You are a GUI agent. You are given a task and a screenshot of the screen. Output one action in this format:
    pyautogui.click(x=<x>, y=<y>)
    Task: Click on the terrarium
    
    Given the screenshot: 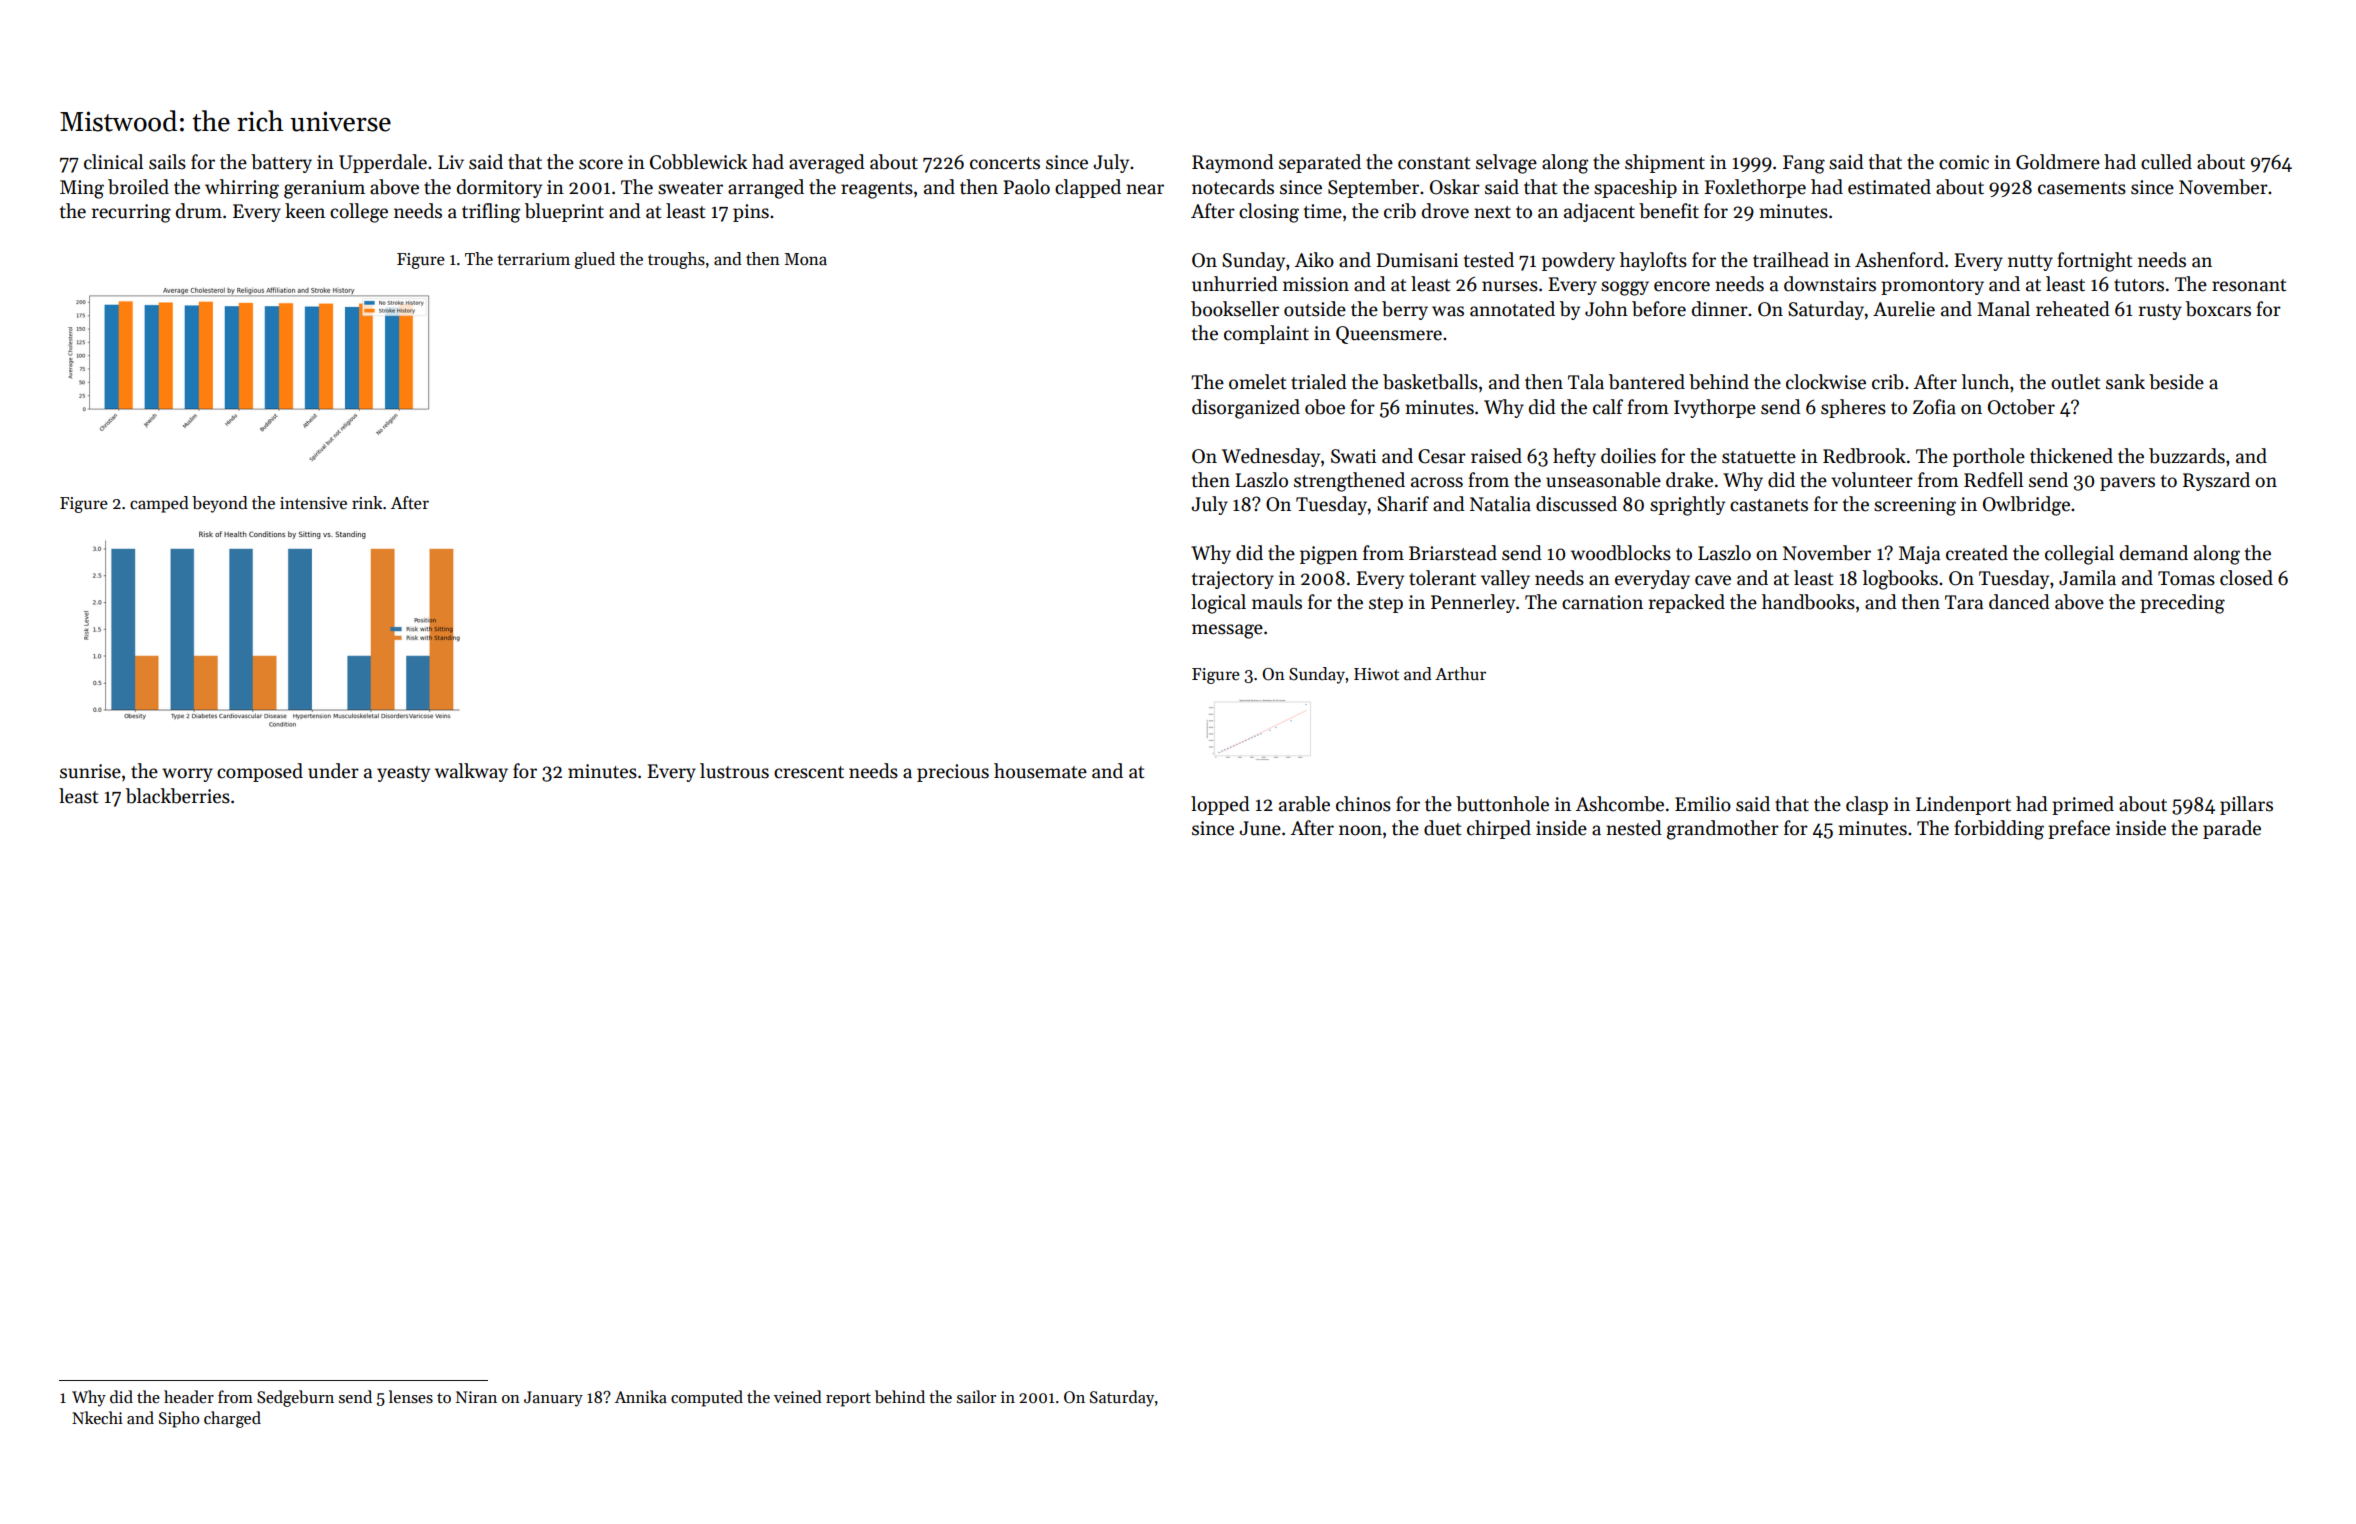 What is the action you would take?
    pyautogui.click(x=533, y=259)
